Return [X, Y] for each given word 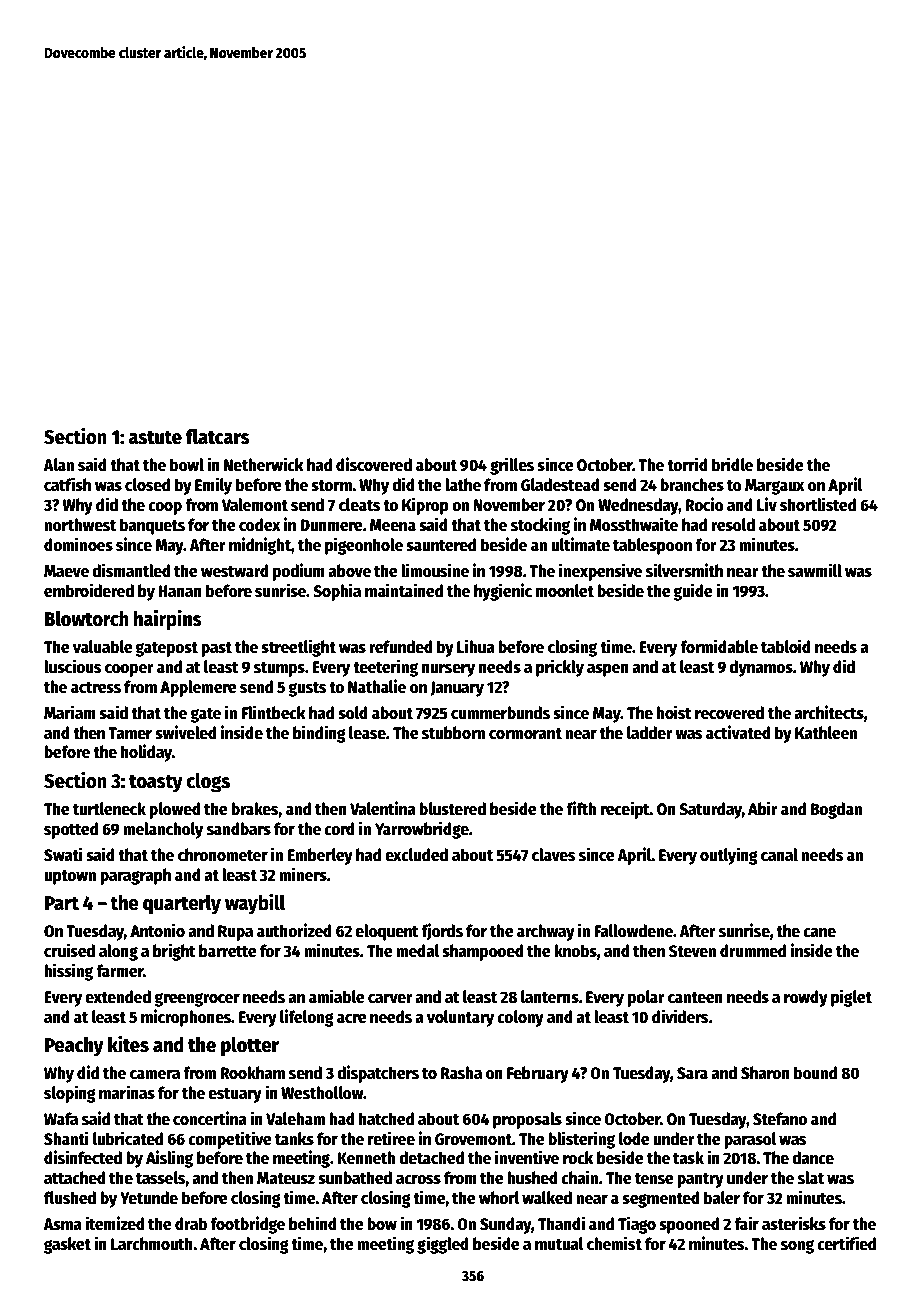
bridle [732, 464]
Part [62, 903]
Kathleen [826, 733]
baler [722, 1198]
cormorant [525, 734]
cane [819, 933]
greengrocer [197, 1000]
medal [417, 951]
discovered [374, 464]
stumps [279, 669]
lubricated [128, 1138]
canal [779, 855]
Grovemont [473, 1139]
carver [390, 999]
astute [155, 438]
